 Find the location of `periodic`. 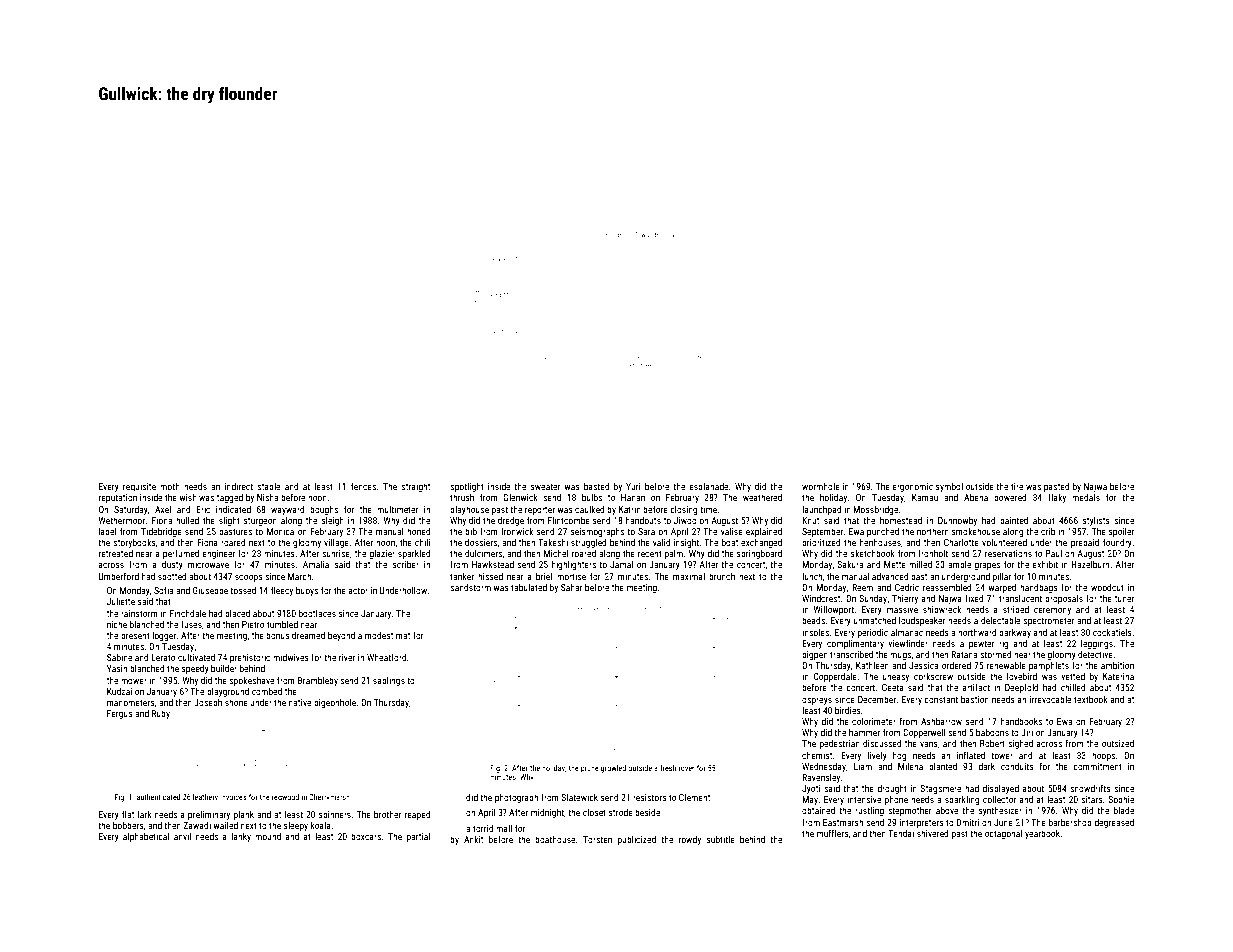

periodic is located at coordinates (873, 633).
